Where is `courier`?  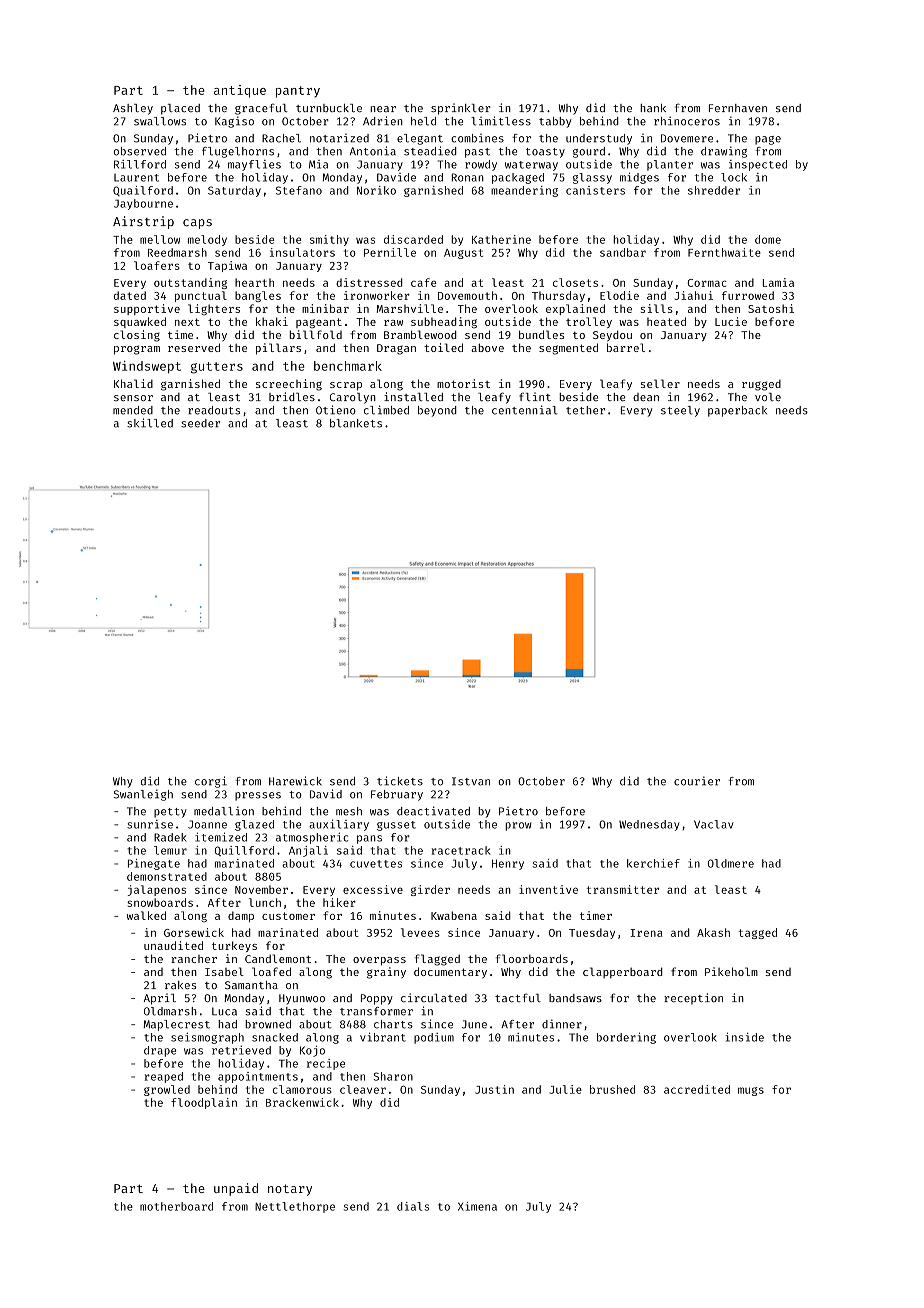
courier is located at coordinates (697, 781).
